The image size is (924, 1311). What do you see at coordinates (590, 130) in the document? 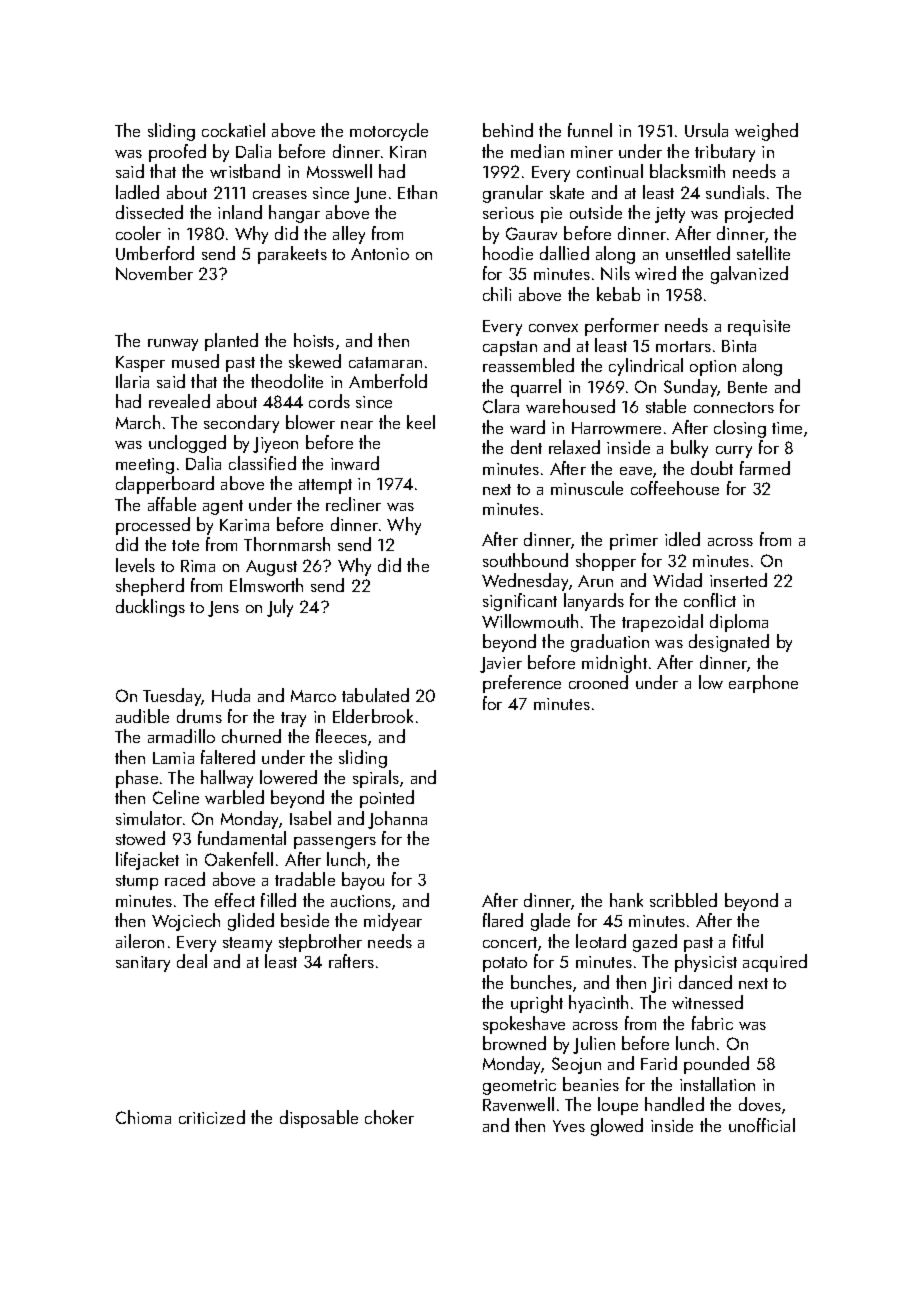
I see `funnel` at bounding box center [590, 130].
